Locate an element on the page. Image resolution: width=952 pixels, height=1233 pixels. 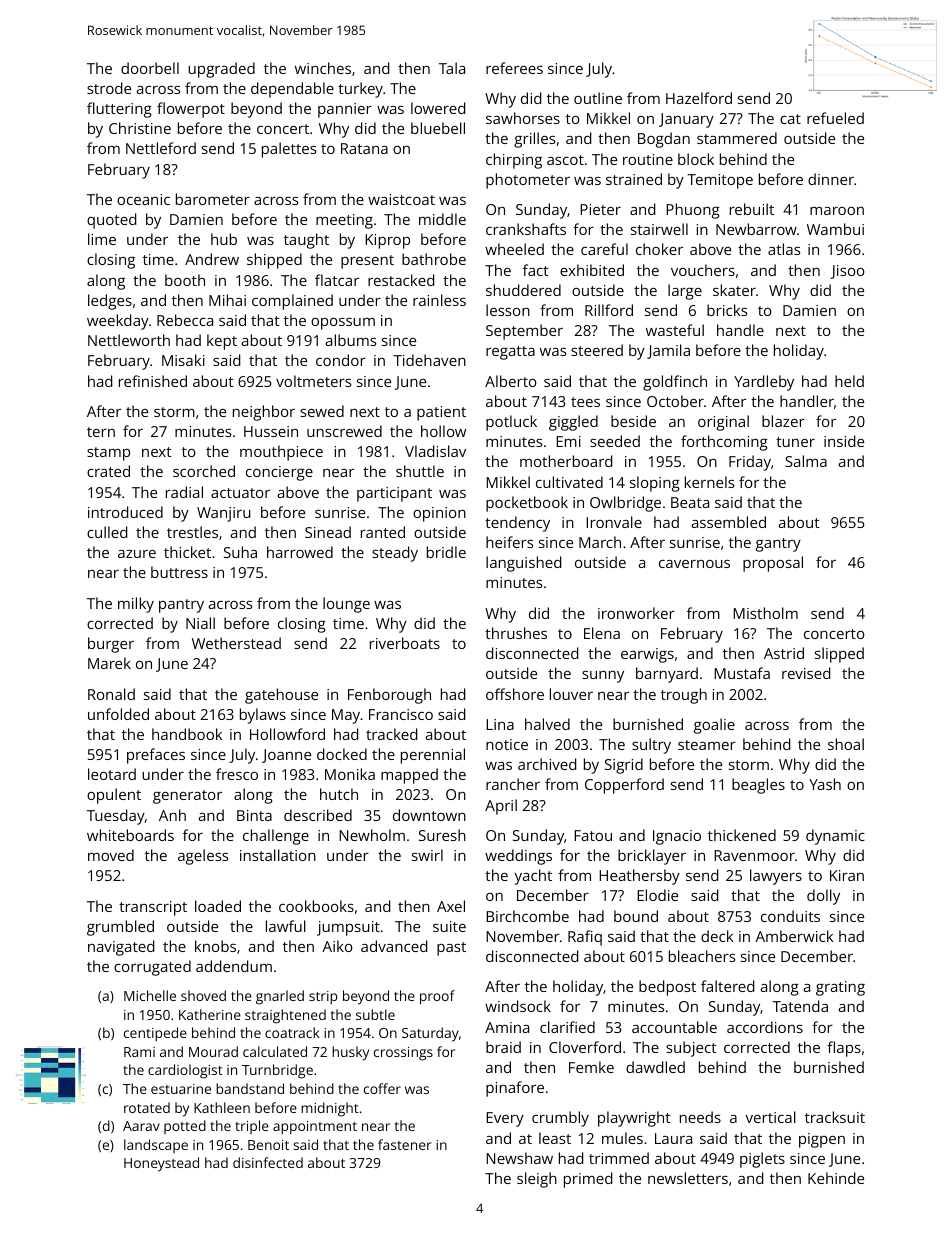
shuddered is located at coordinates (523, 290).
